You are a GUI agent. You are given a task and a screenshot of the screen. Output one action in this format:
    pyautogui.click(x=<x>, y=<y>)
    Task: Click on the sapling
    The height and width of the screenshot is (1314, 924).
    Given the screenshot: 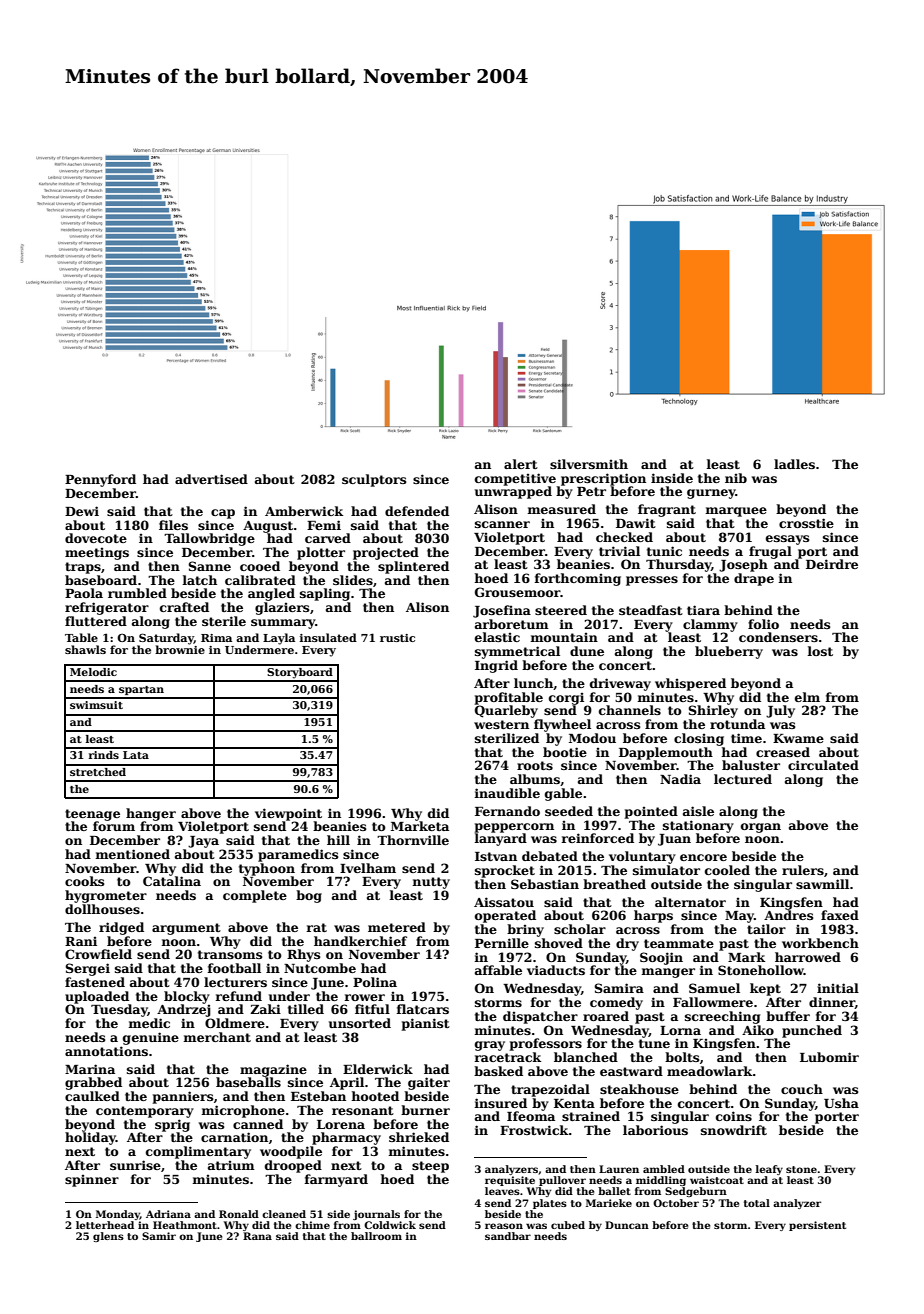 What is the action you would take?
    pyautogui.click(x=325, y=594)
